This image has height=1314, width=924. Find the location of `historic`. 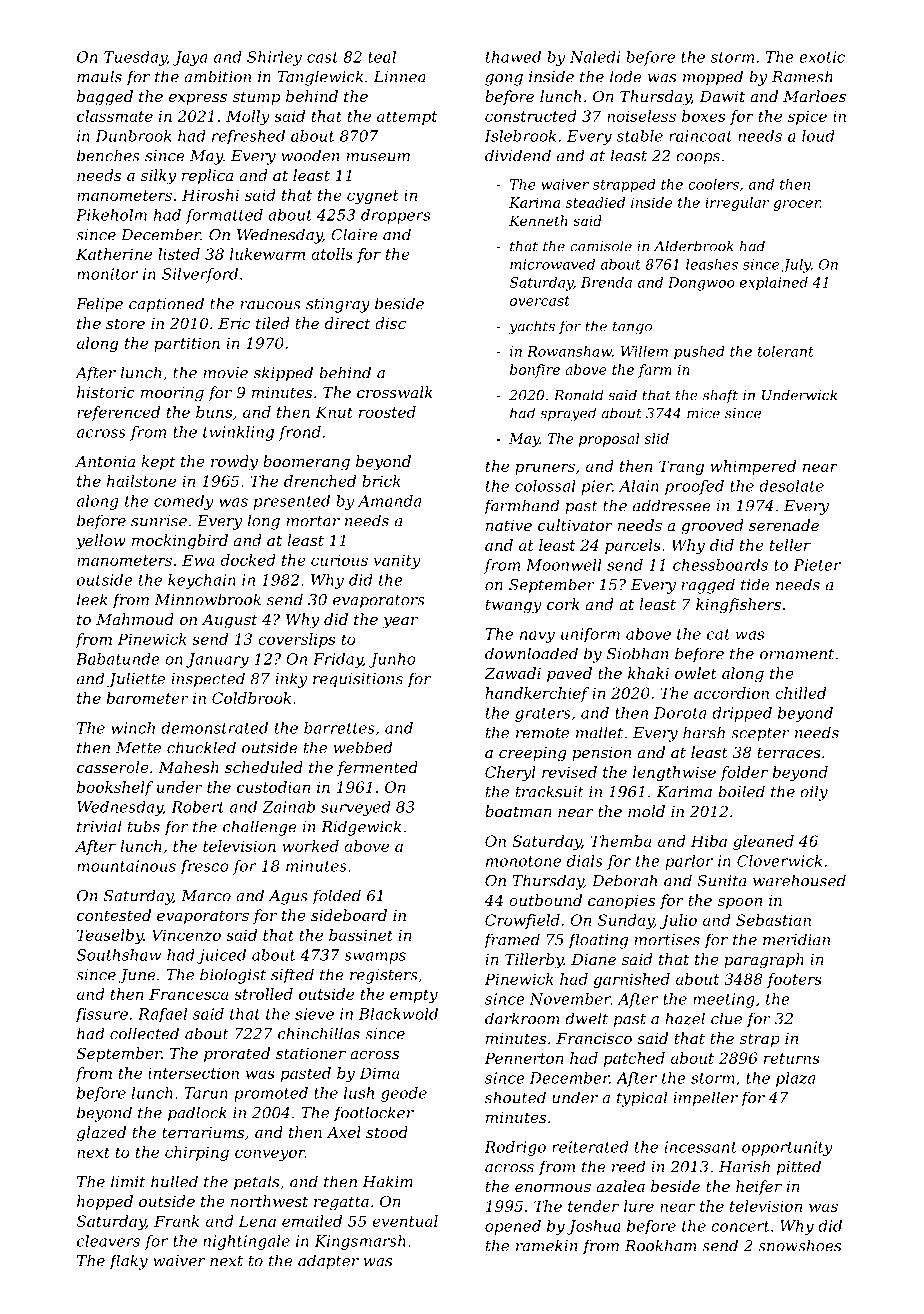

historic is located at coordinates (106, 392).
